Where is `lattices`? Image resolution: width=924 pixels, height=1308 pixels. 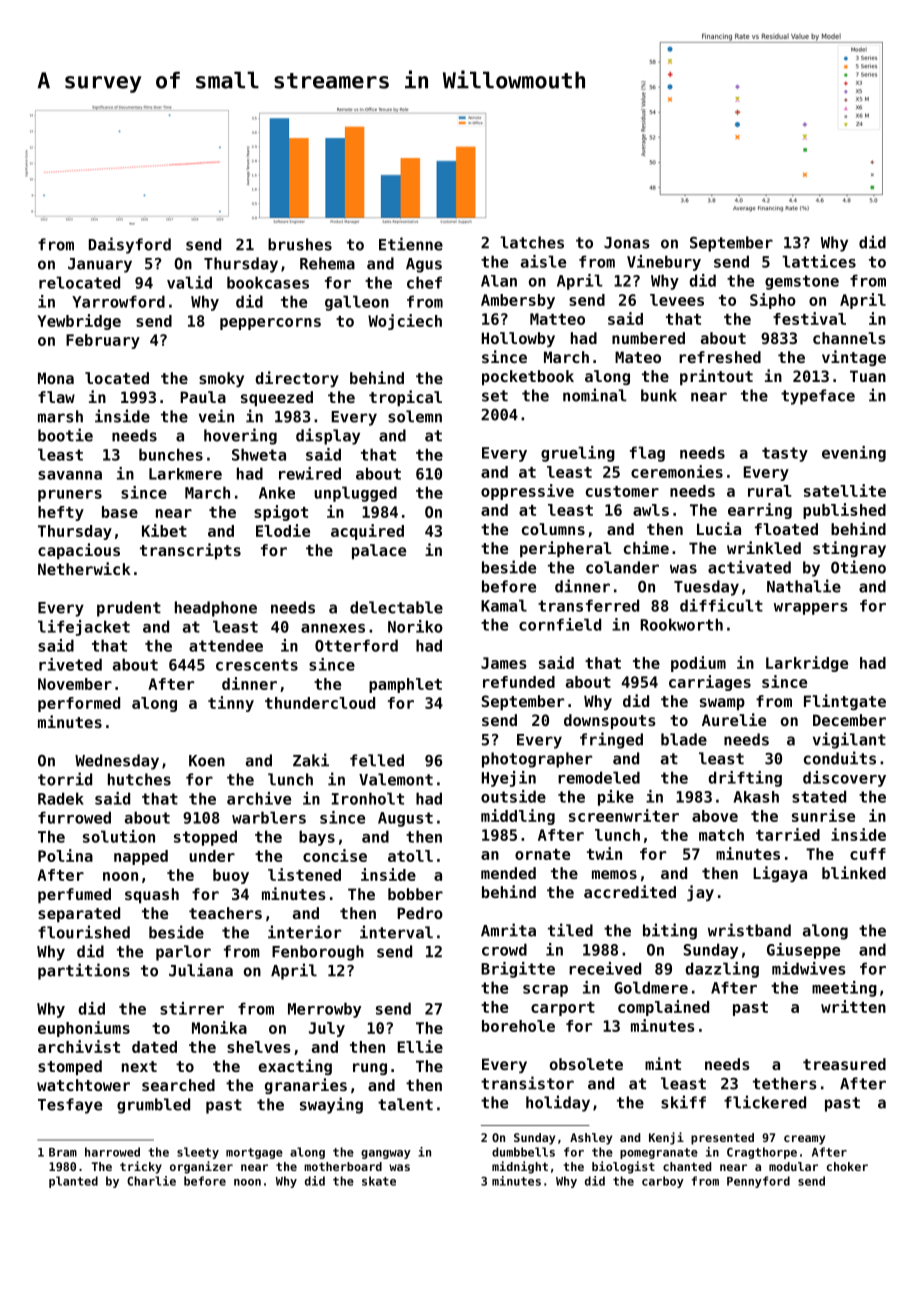
lattices is located at coordinates (819, 261).
